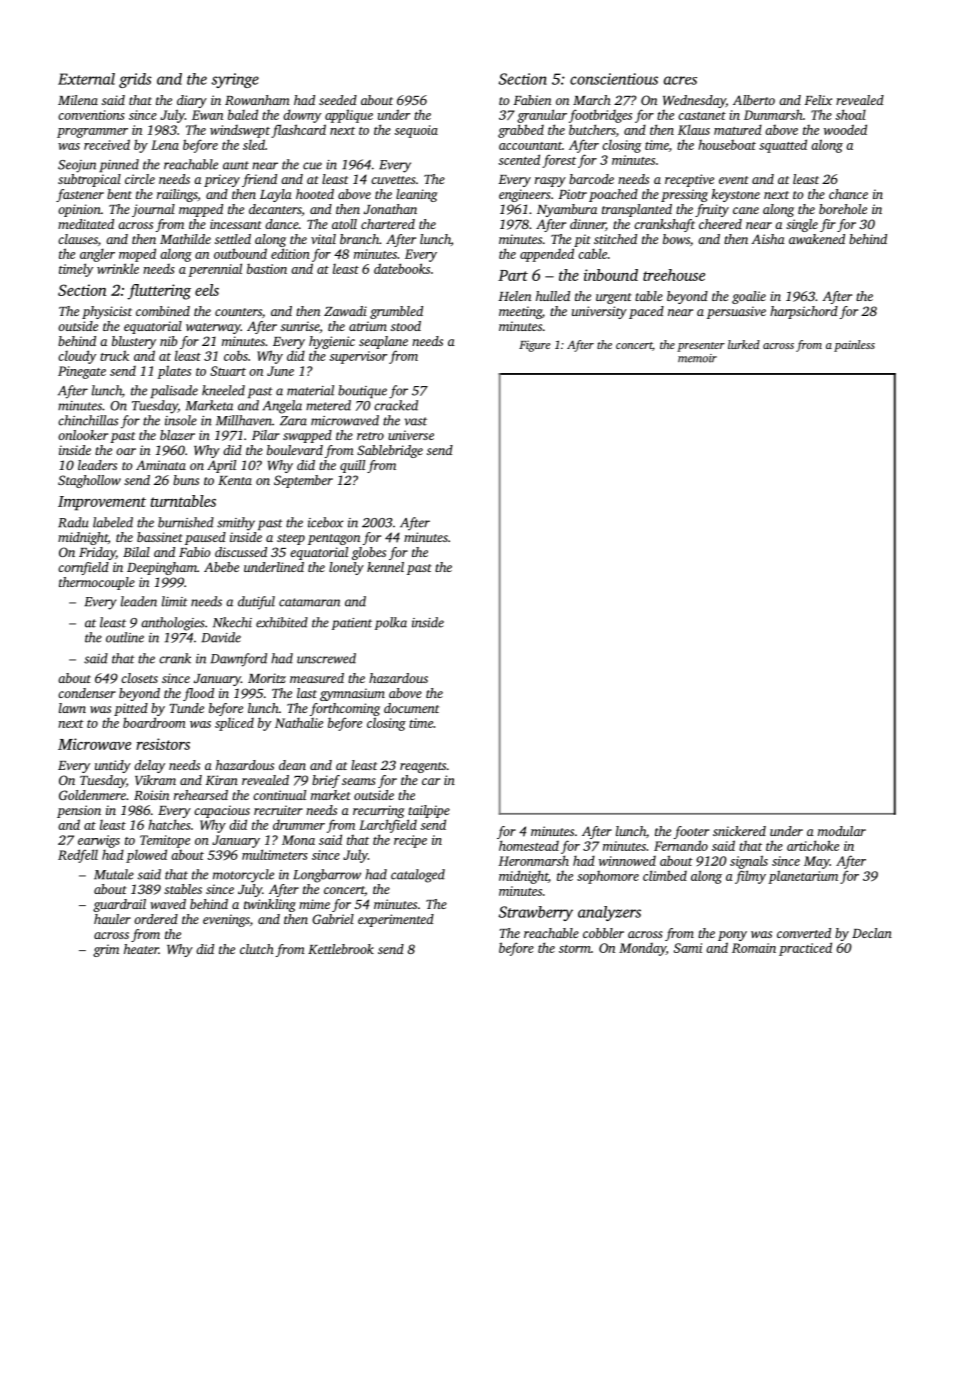  Describe the element at coordinates (267, 268) in the screenshot. I see `bastion` at that location.
